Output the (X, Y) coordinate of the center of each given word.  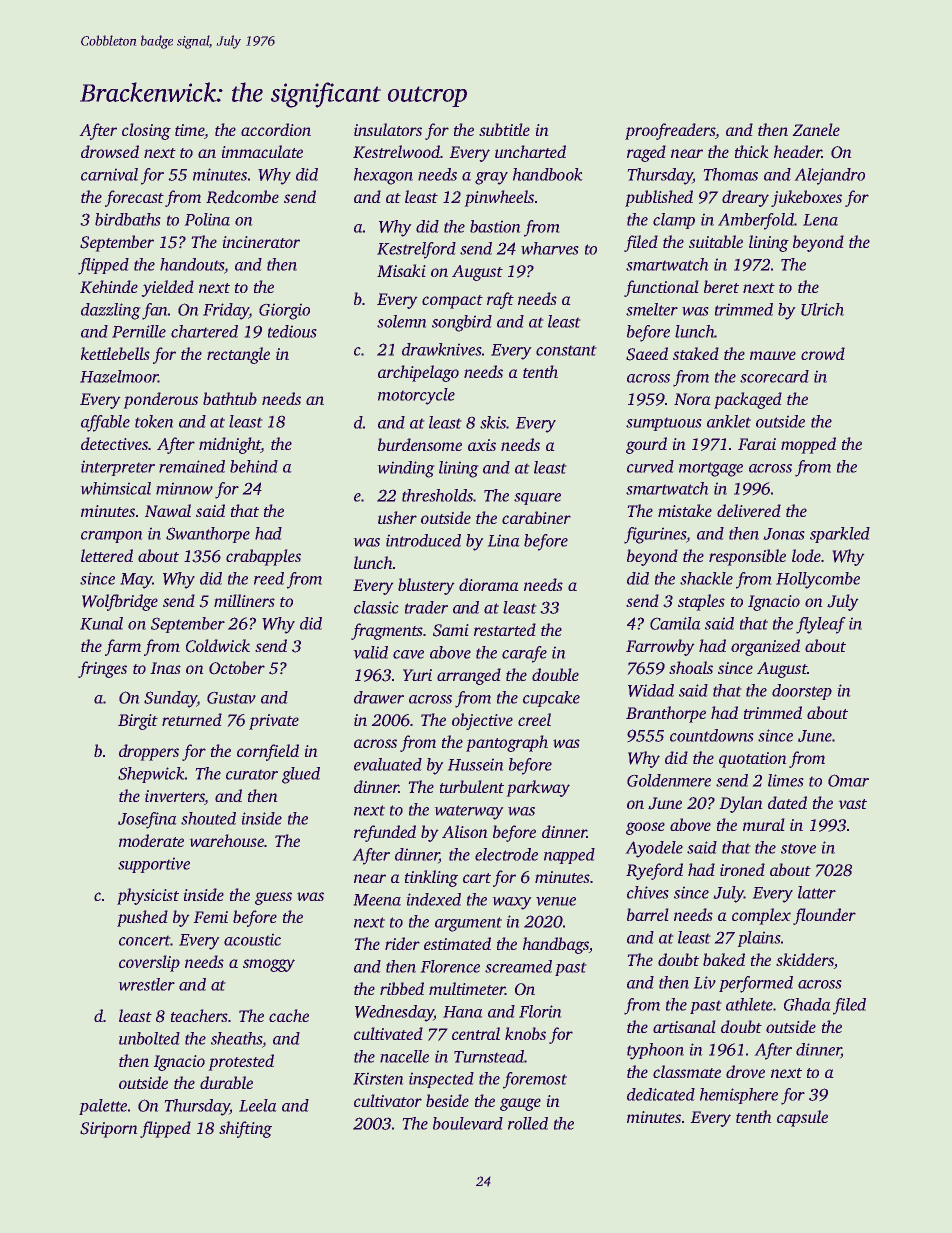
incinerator (261, 242)
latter (817, 892)
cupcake (551, 699)
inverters (175, 797)
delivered (749, 510)
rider (402, 943)
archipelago (418, 373)
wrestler (146, 984)
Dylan (741, 804)
